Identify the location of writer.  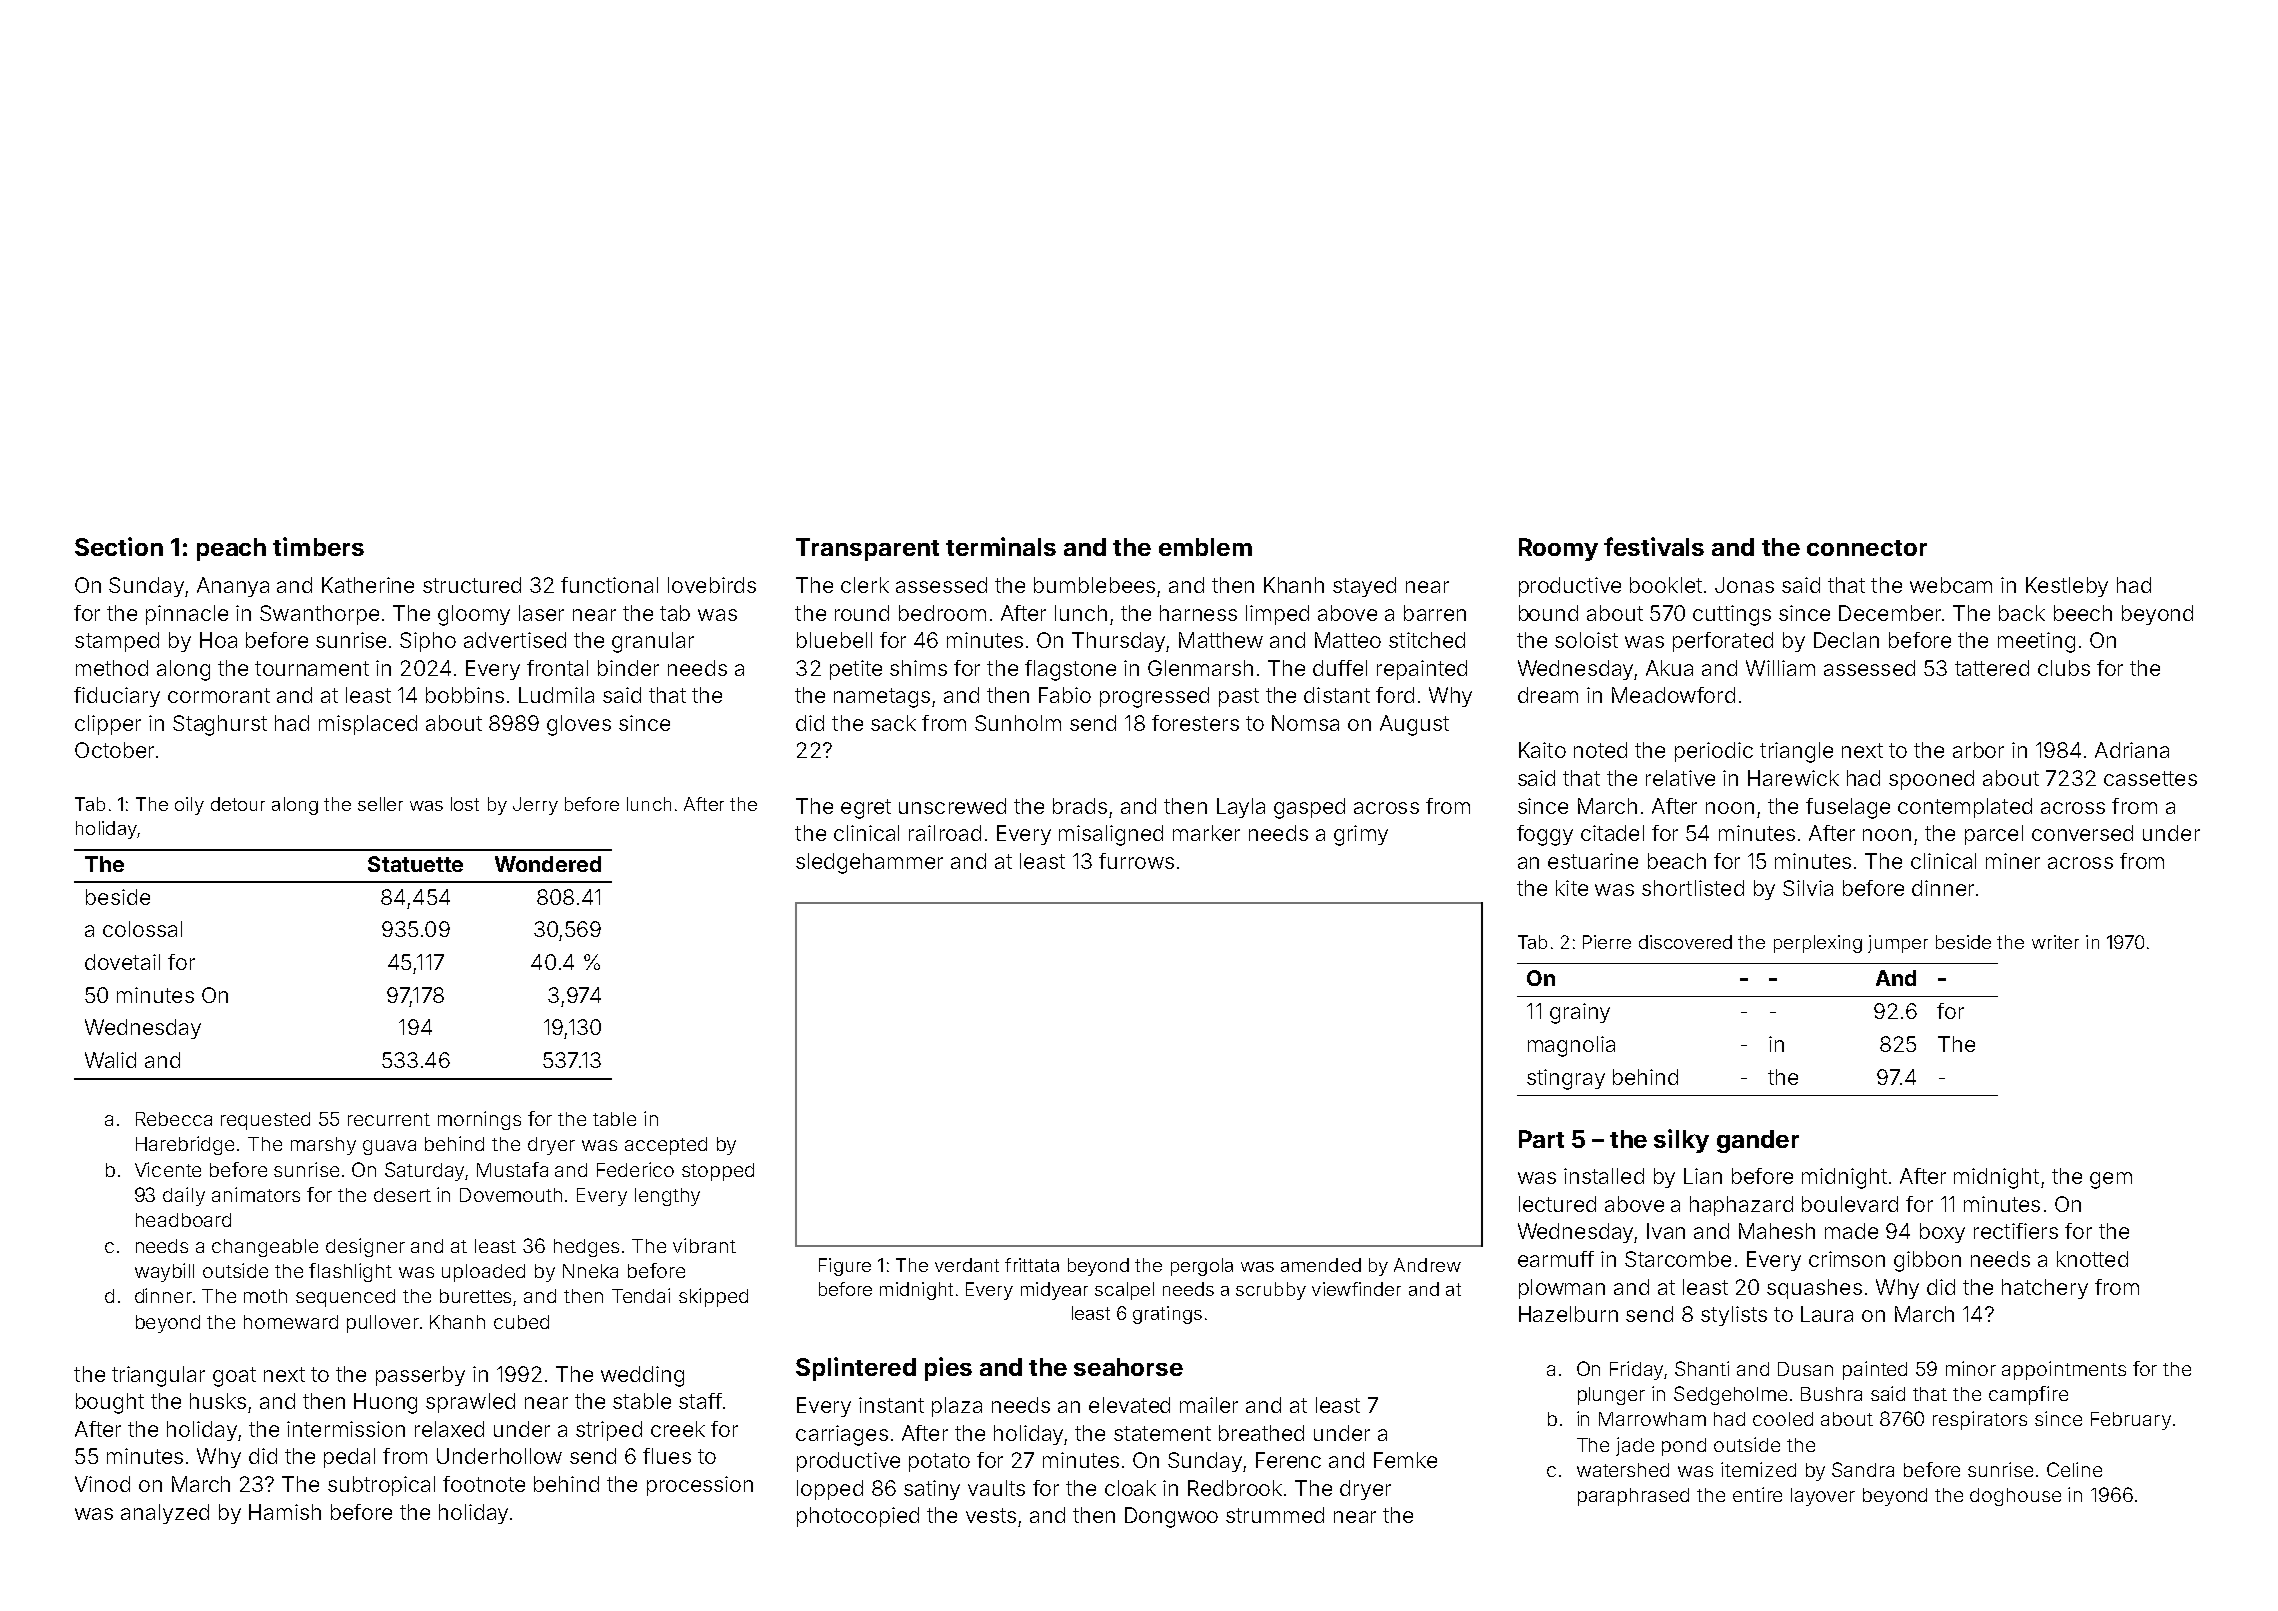
(2055, 942).
